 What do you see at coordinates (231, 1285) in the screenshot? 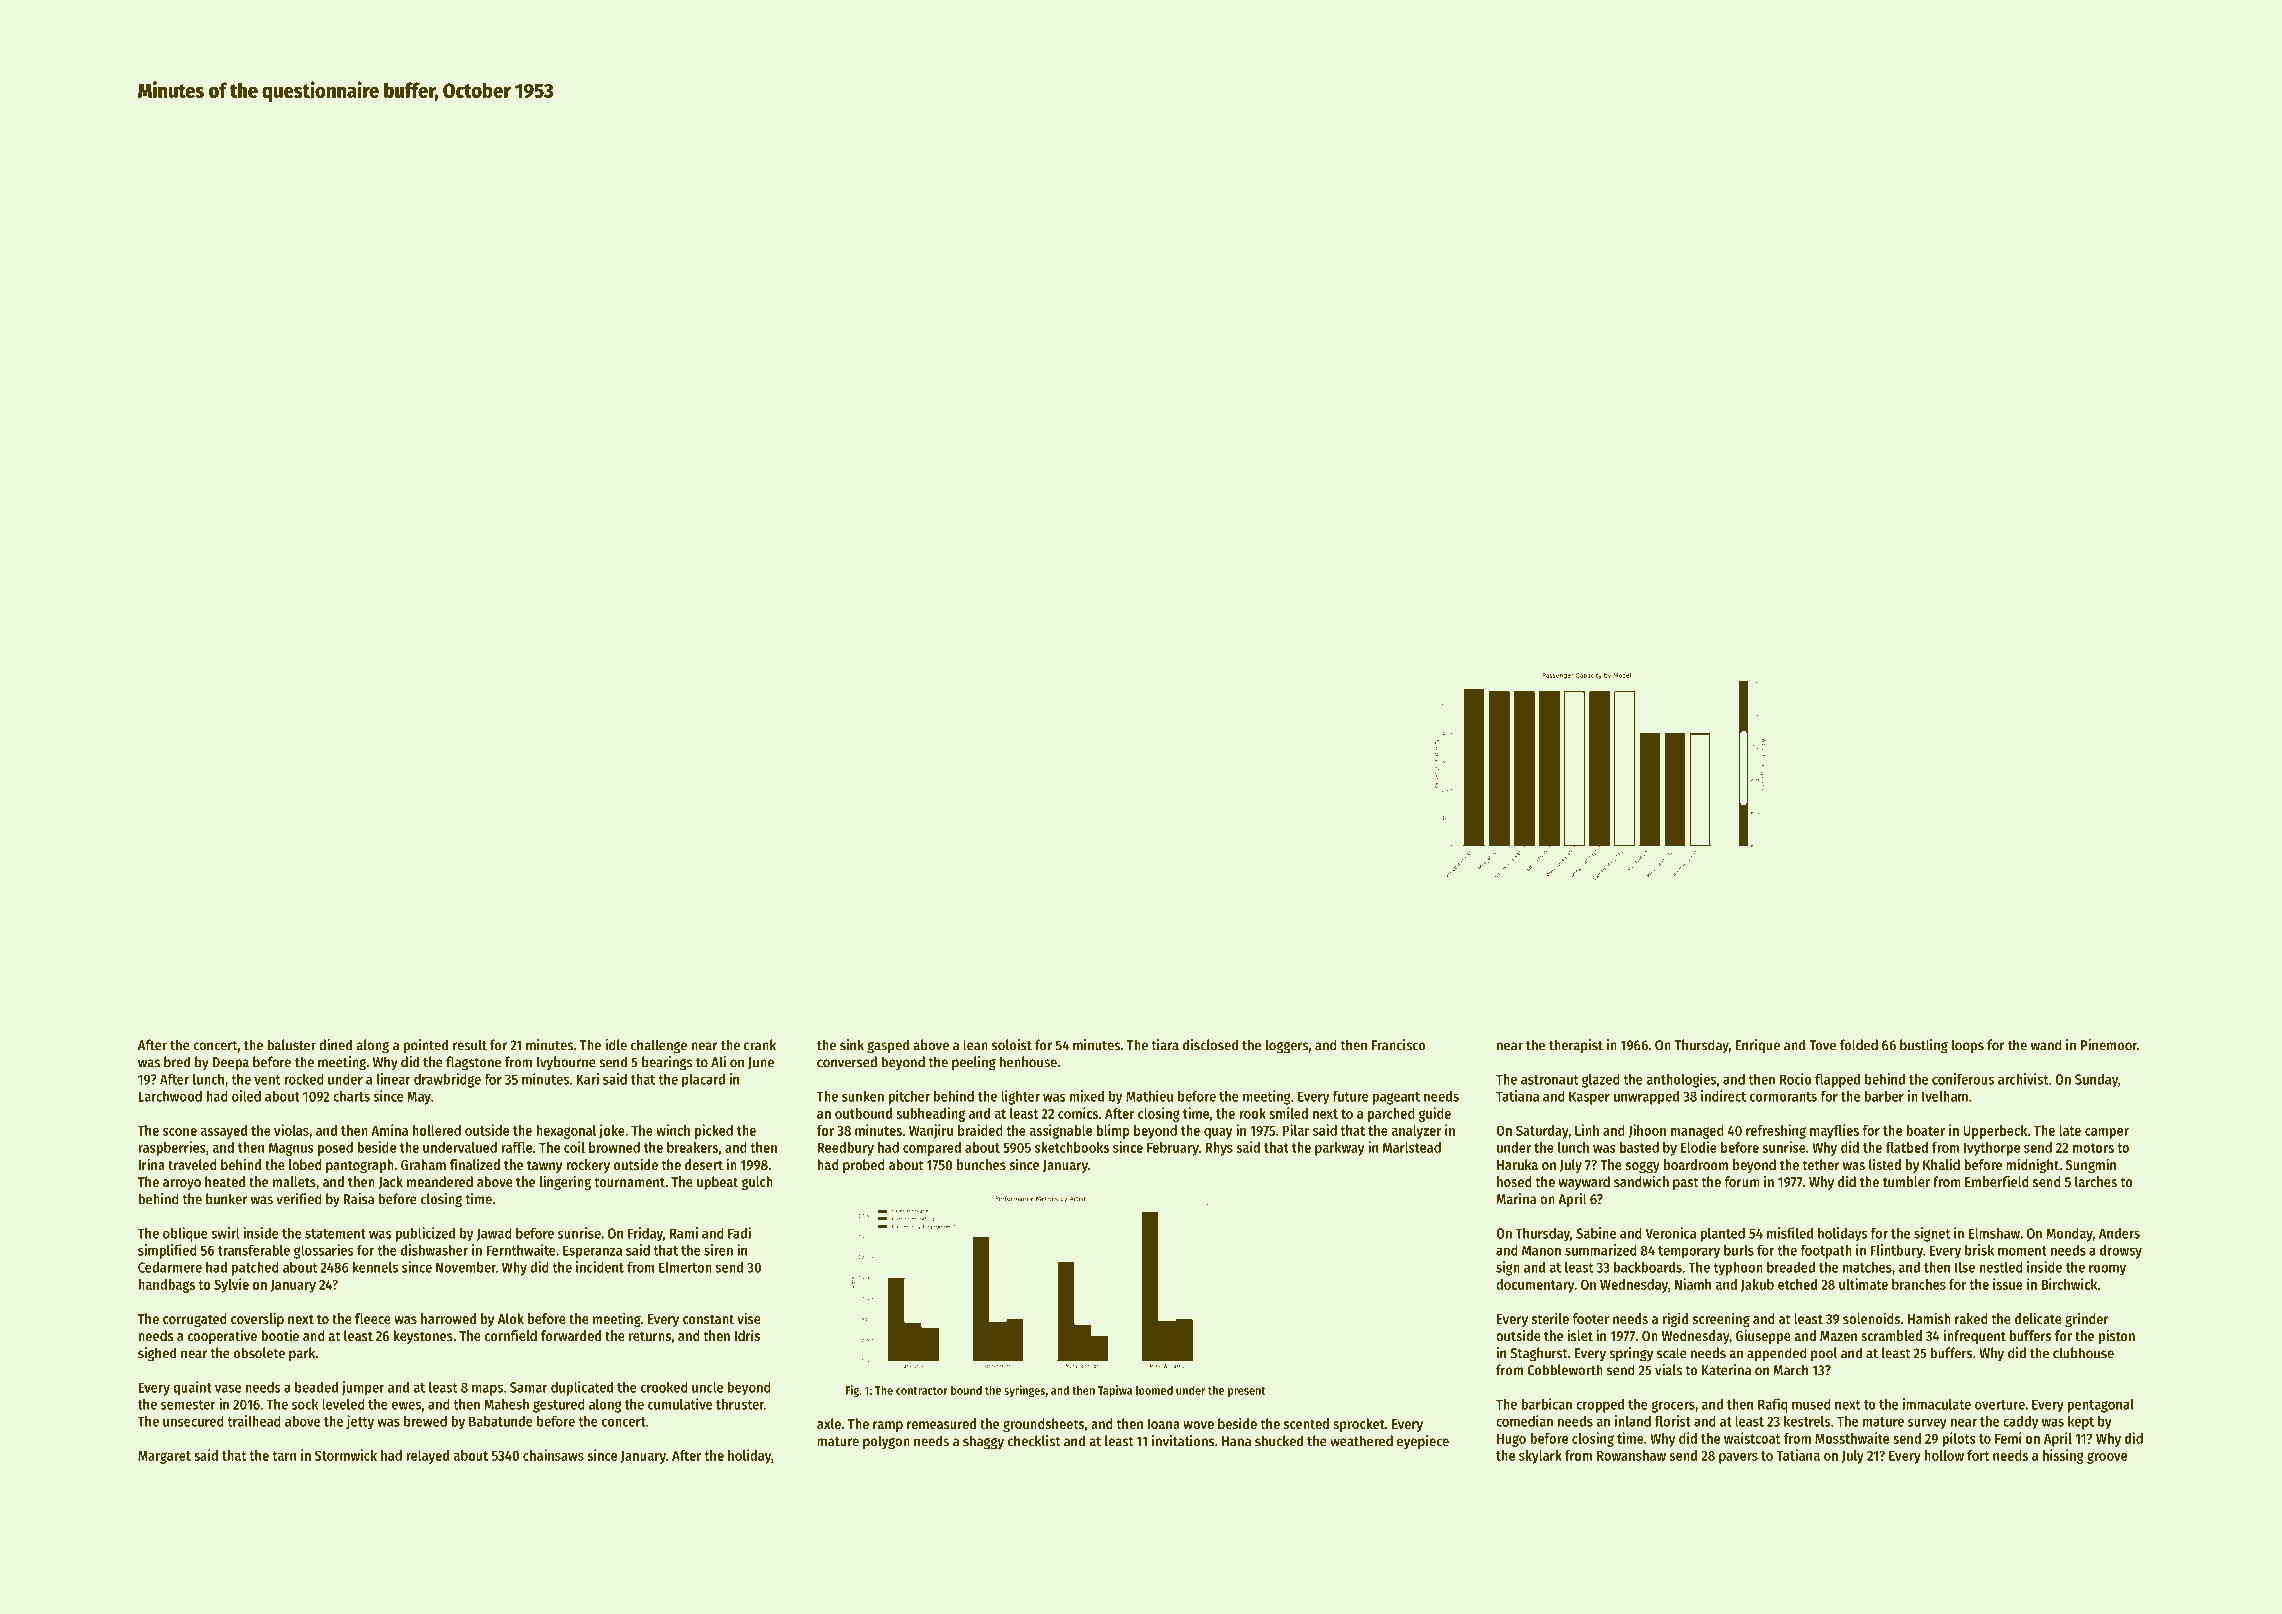
I see `Sylvie` at bounding box center [231, 1285].
